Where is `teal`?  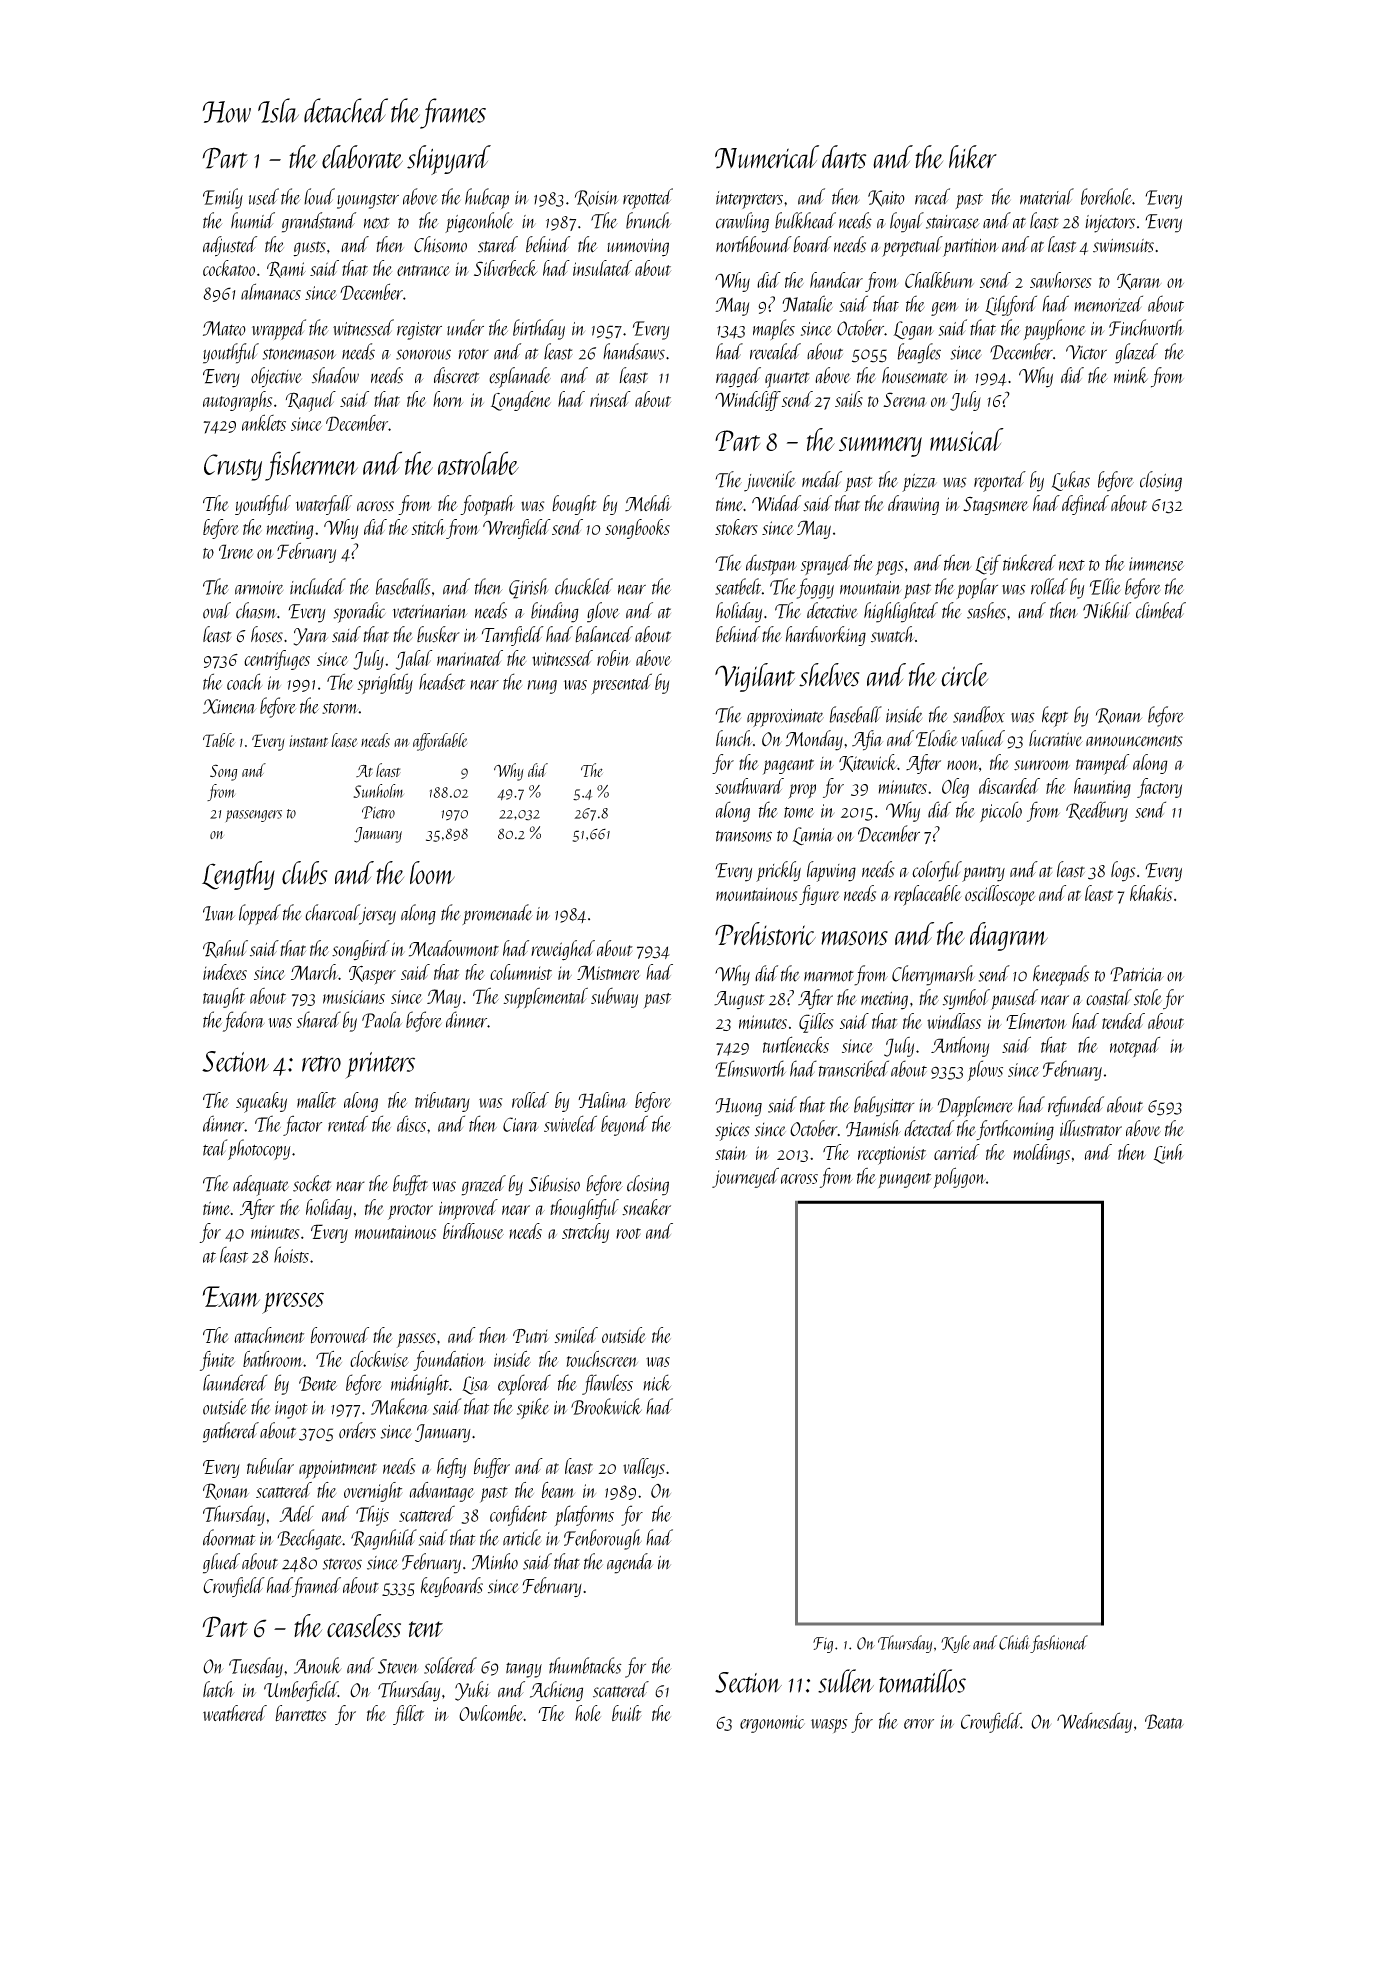
teal is located at coordinates (215, 1147).
